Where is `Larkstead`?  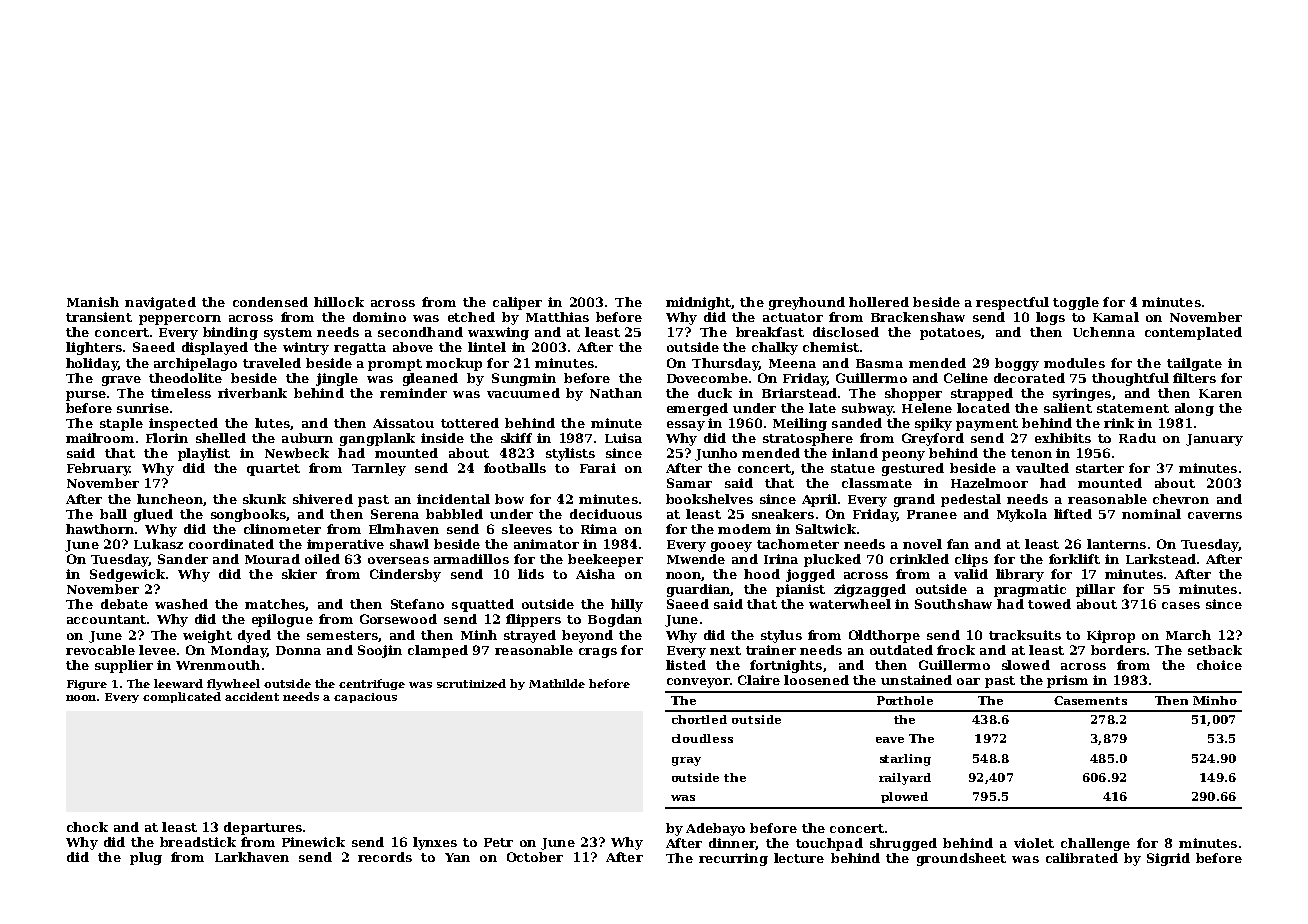
Larkstead is located at coordinates (1161, 559).
